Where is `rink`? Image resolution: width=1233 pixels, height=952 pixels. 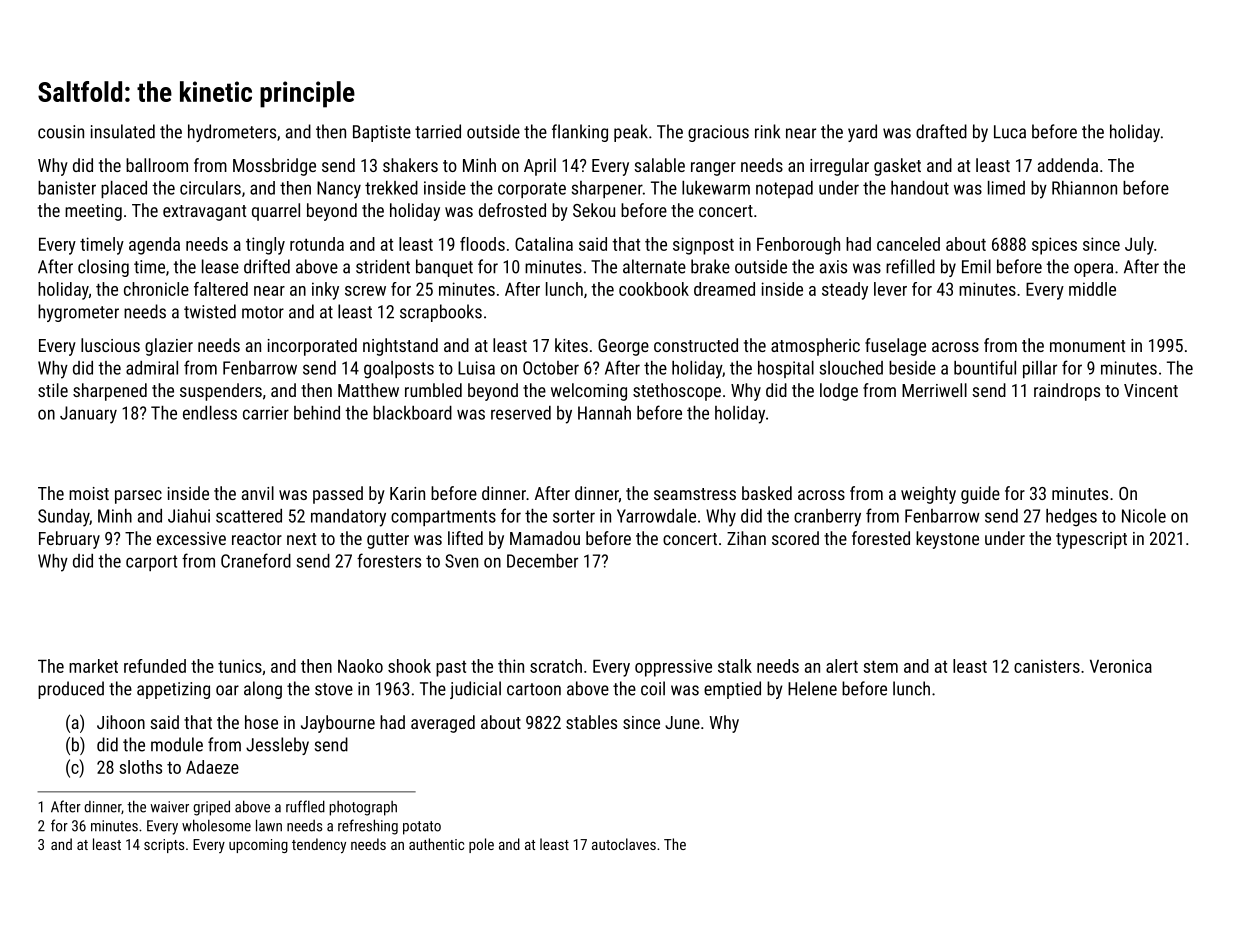 rink is located at coordinates (767, 131).
